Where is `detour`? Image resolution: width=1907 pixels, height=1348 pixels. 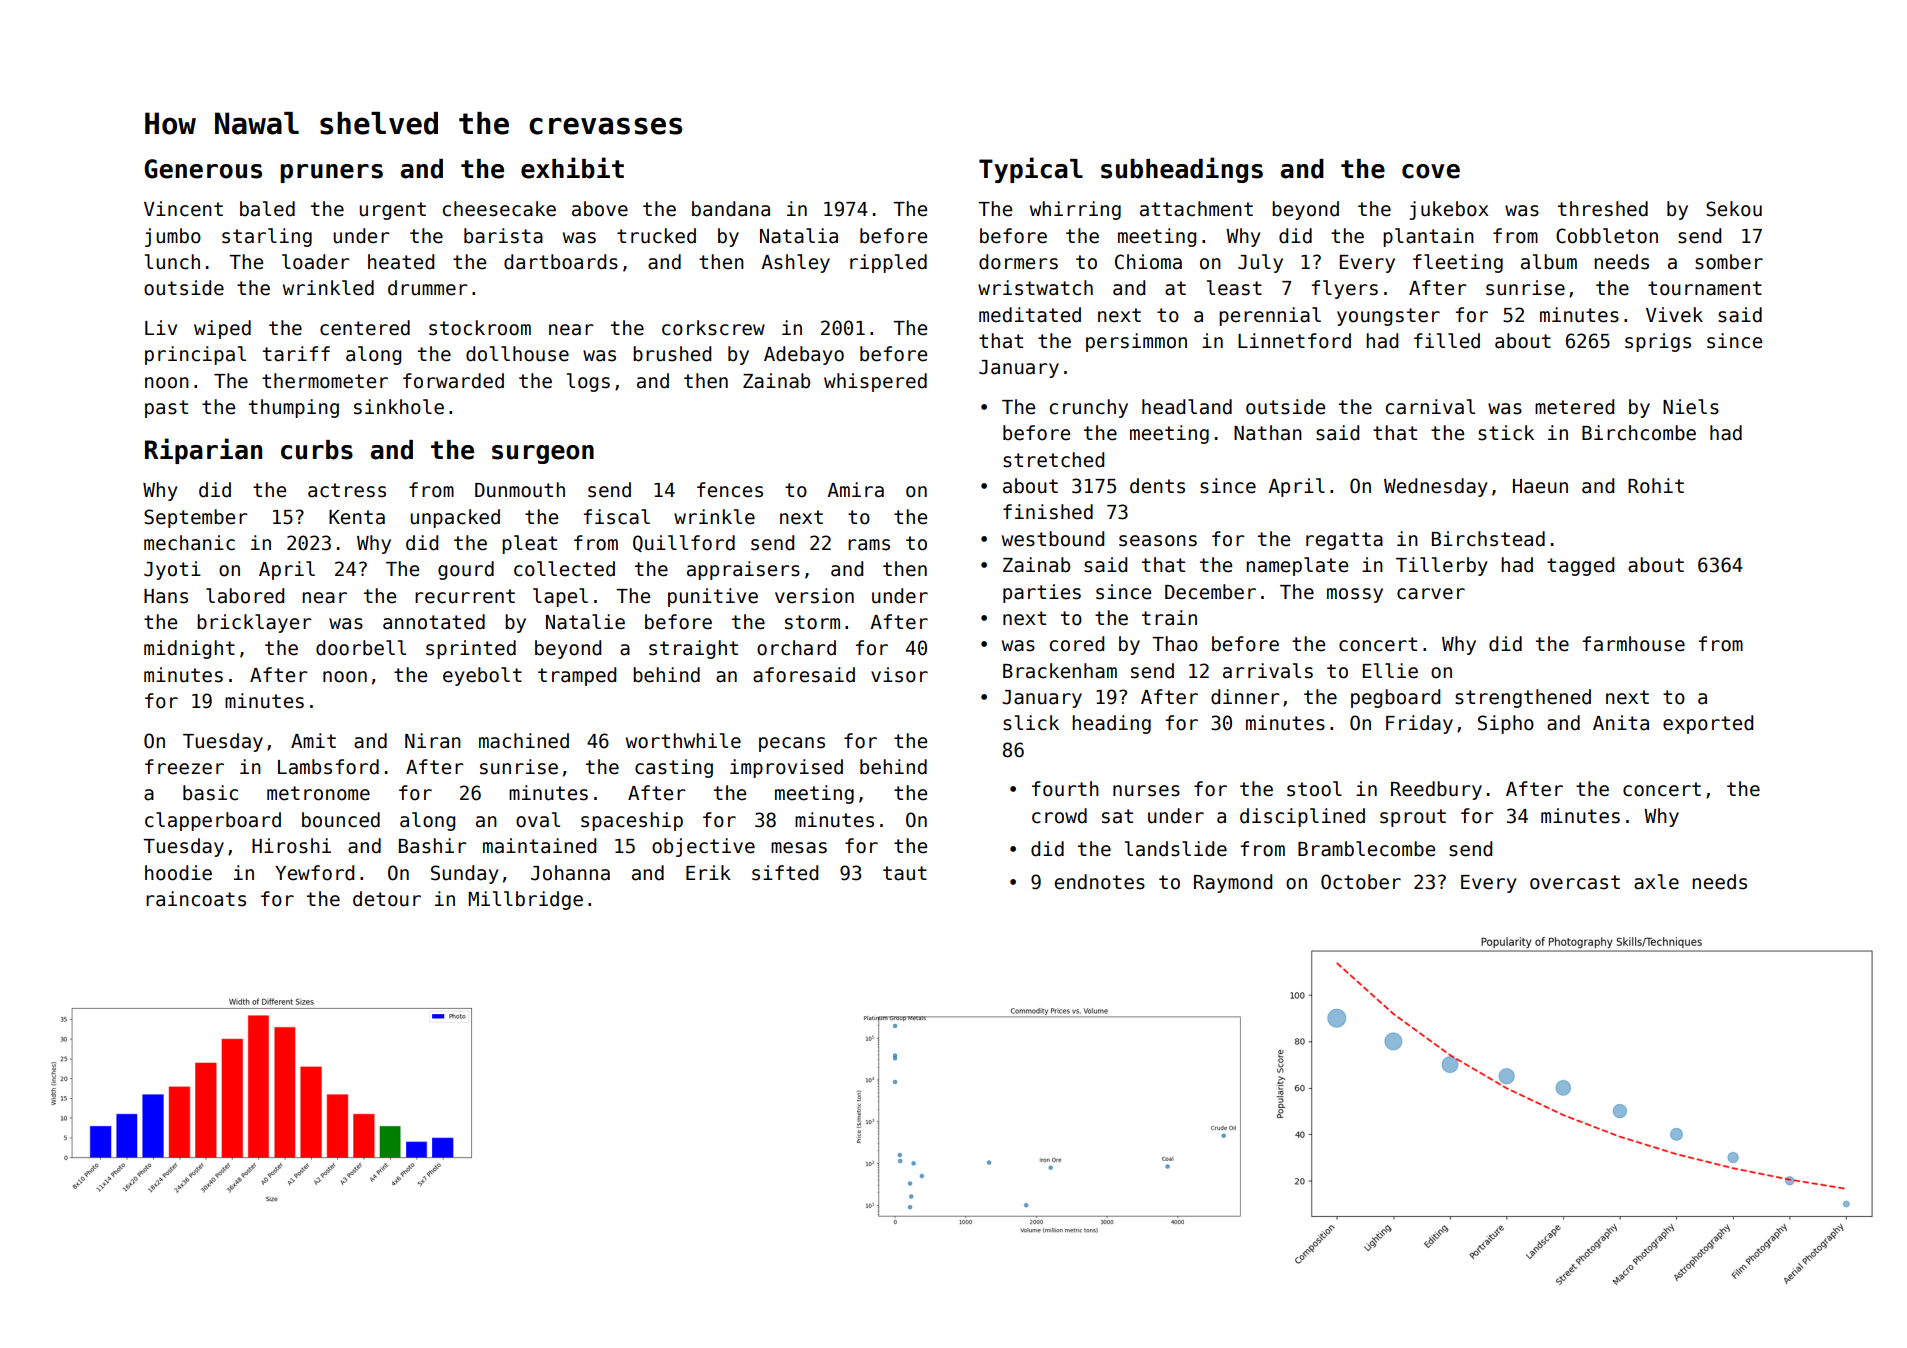 detour is located at coordinates (387, 899).
